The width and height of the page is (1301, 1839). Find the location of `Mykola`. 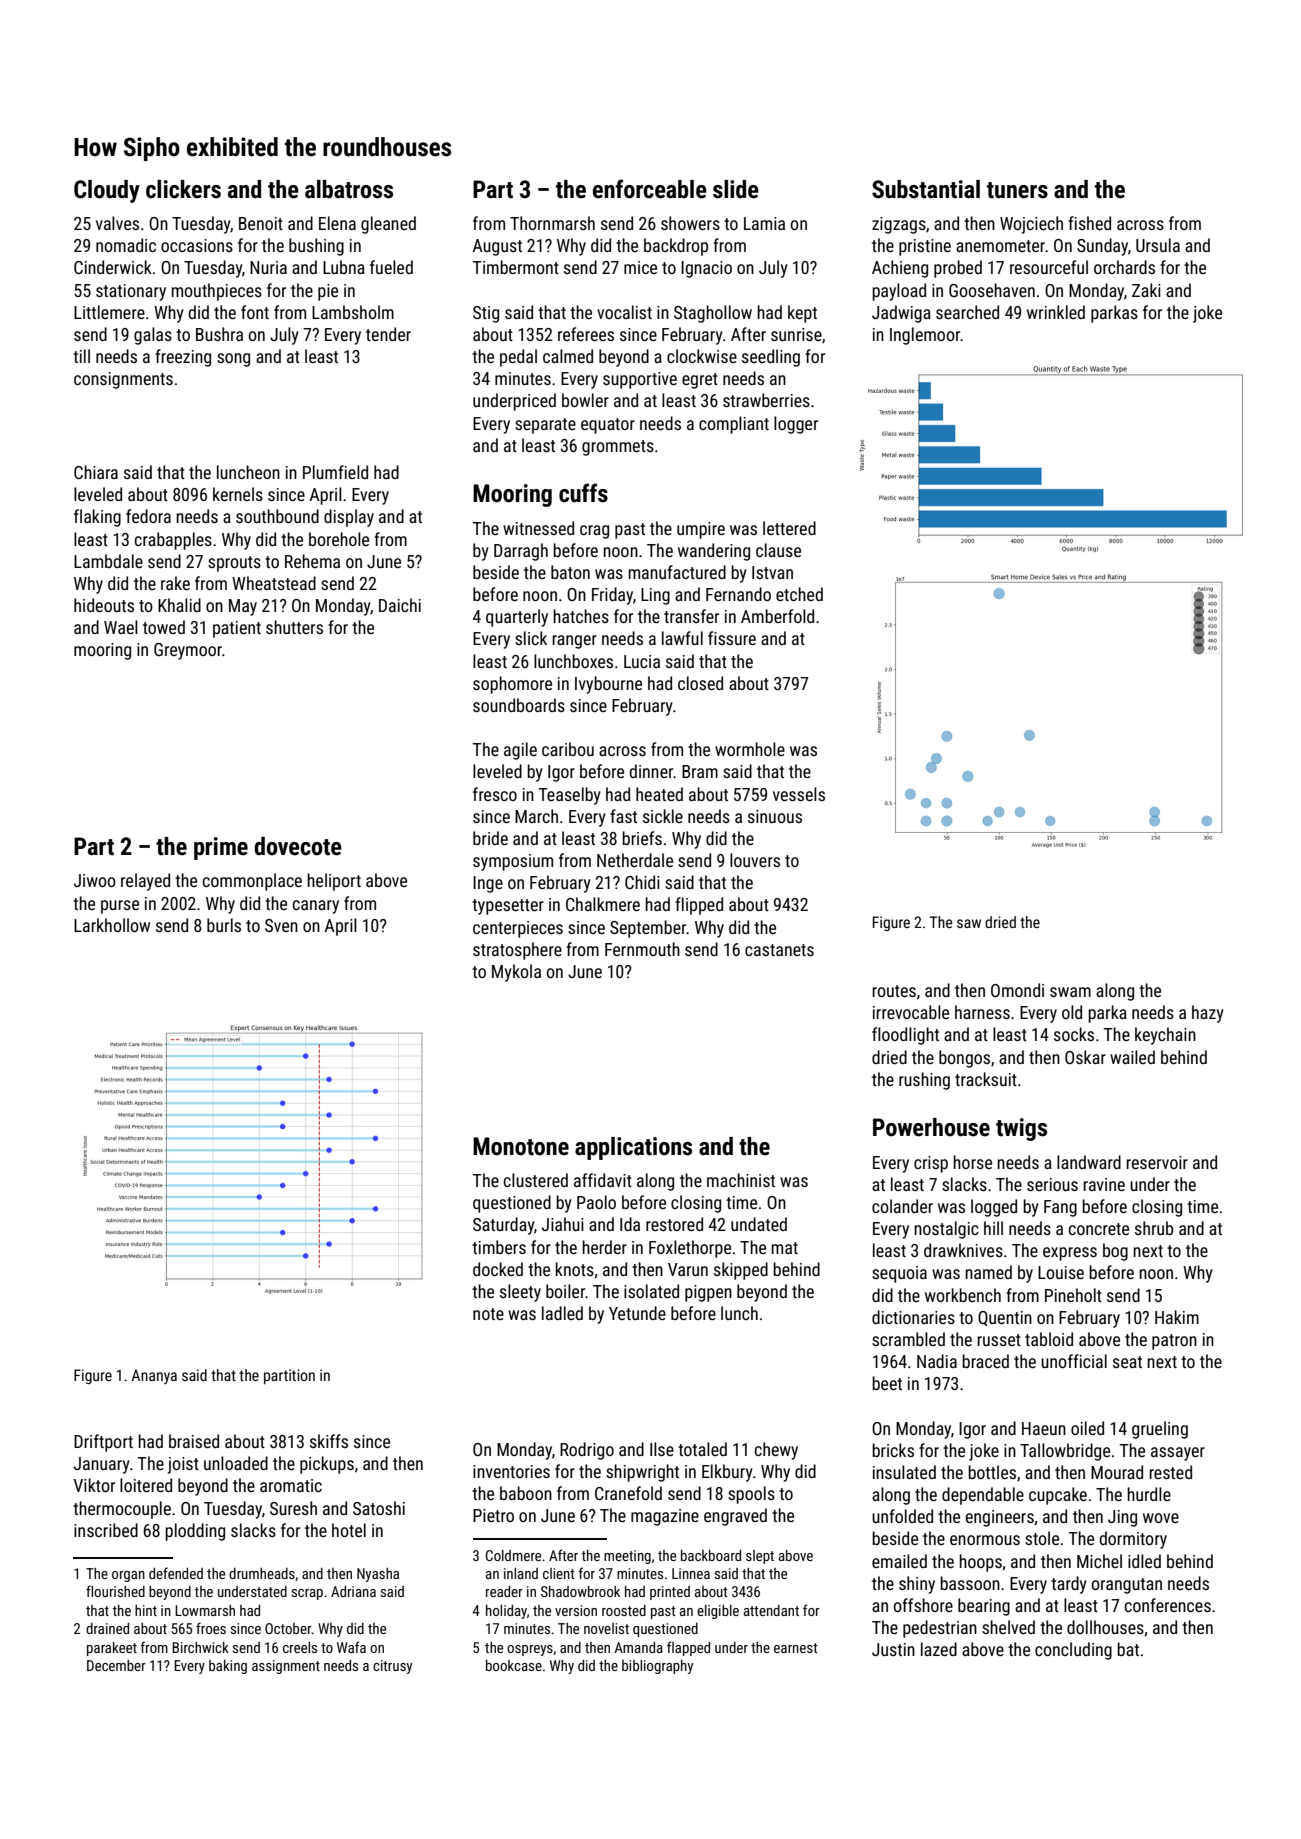

Mykola is located at coordinates (516, 973).
